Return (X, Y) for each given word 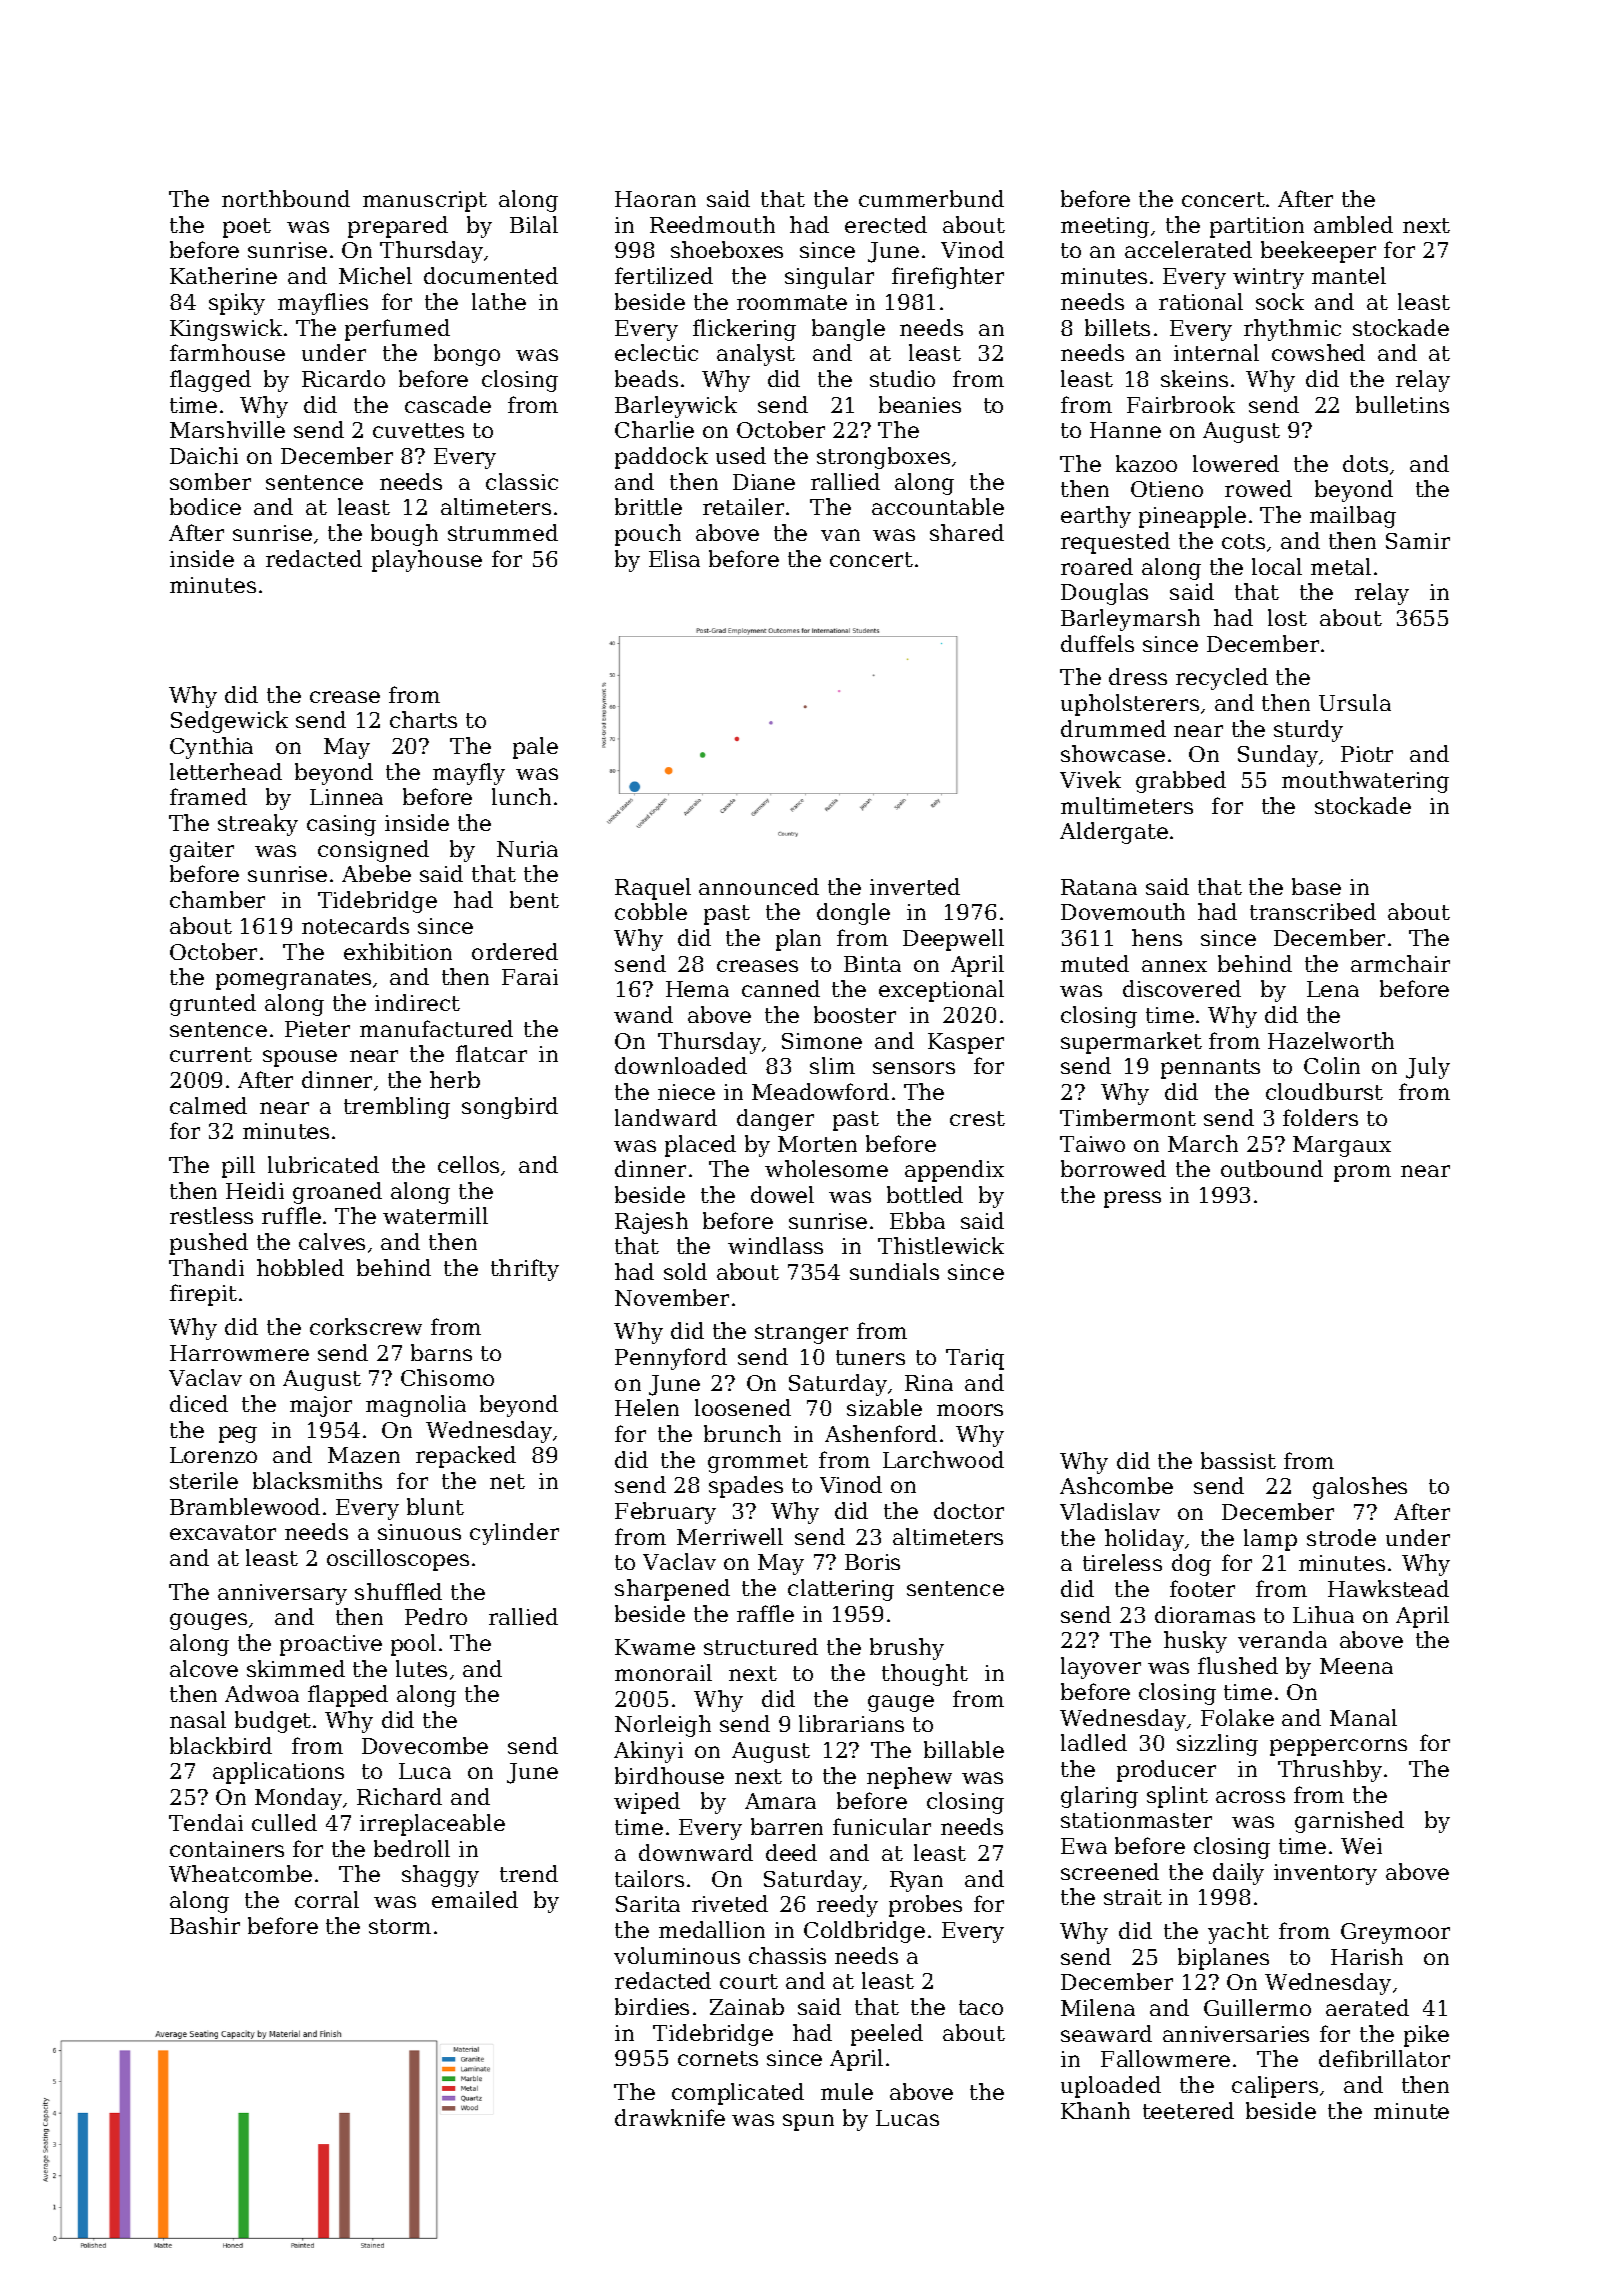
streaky (258, 825)
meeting (1105, 227)
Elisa (674, 558)
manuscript (425, 201)
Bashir (205, 1925)
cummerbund (931, 198)
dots (1365, 463)
